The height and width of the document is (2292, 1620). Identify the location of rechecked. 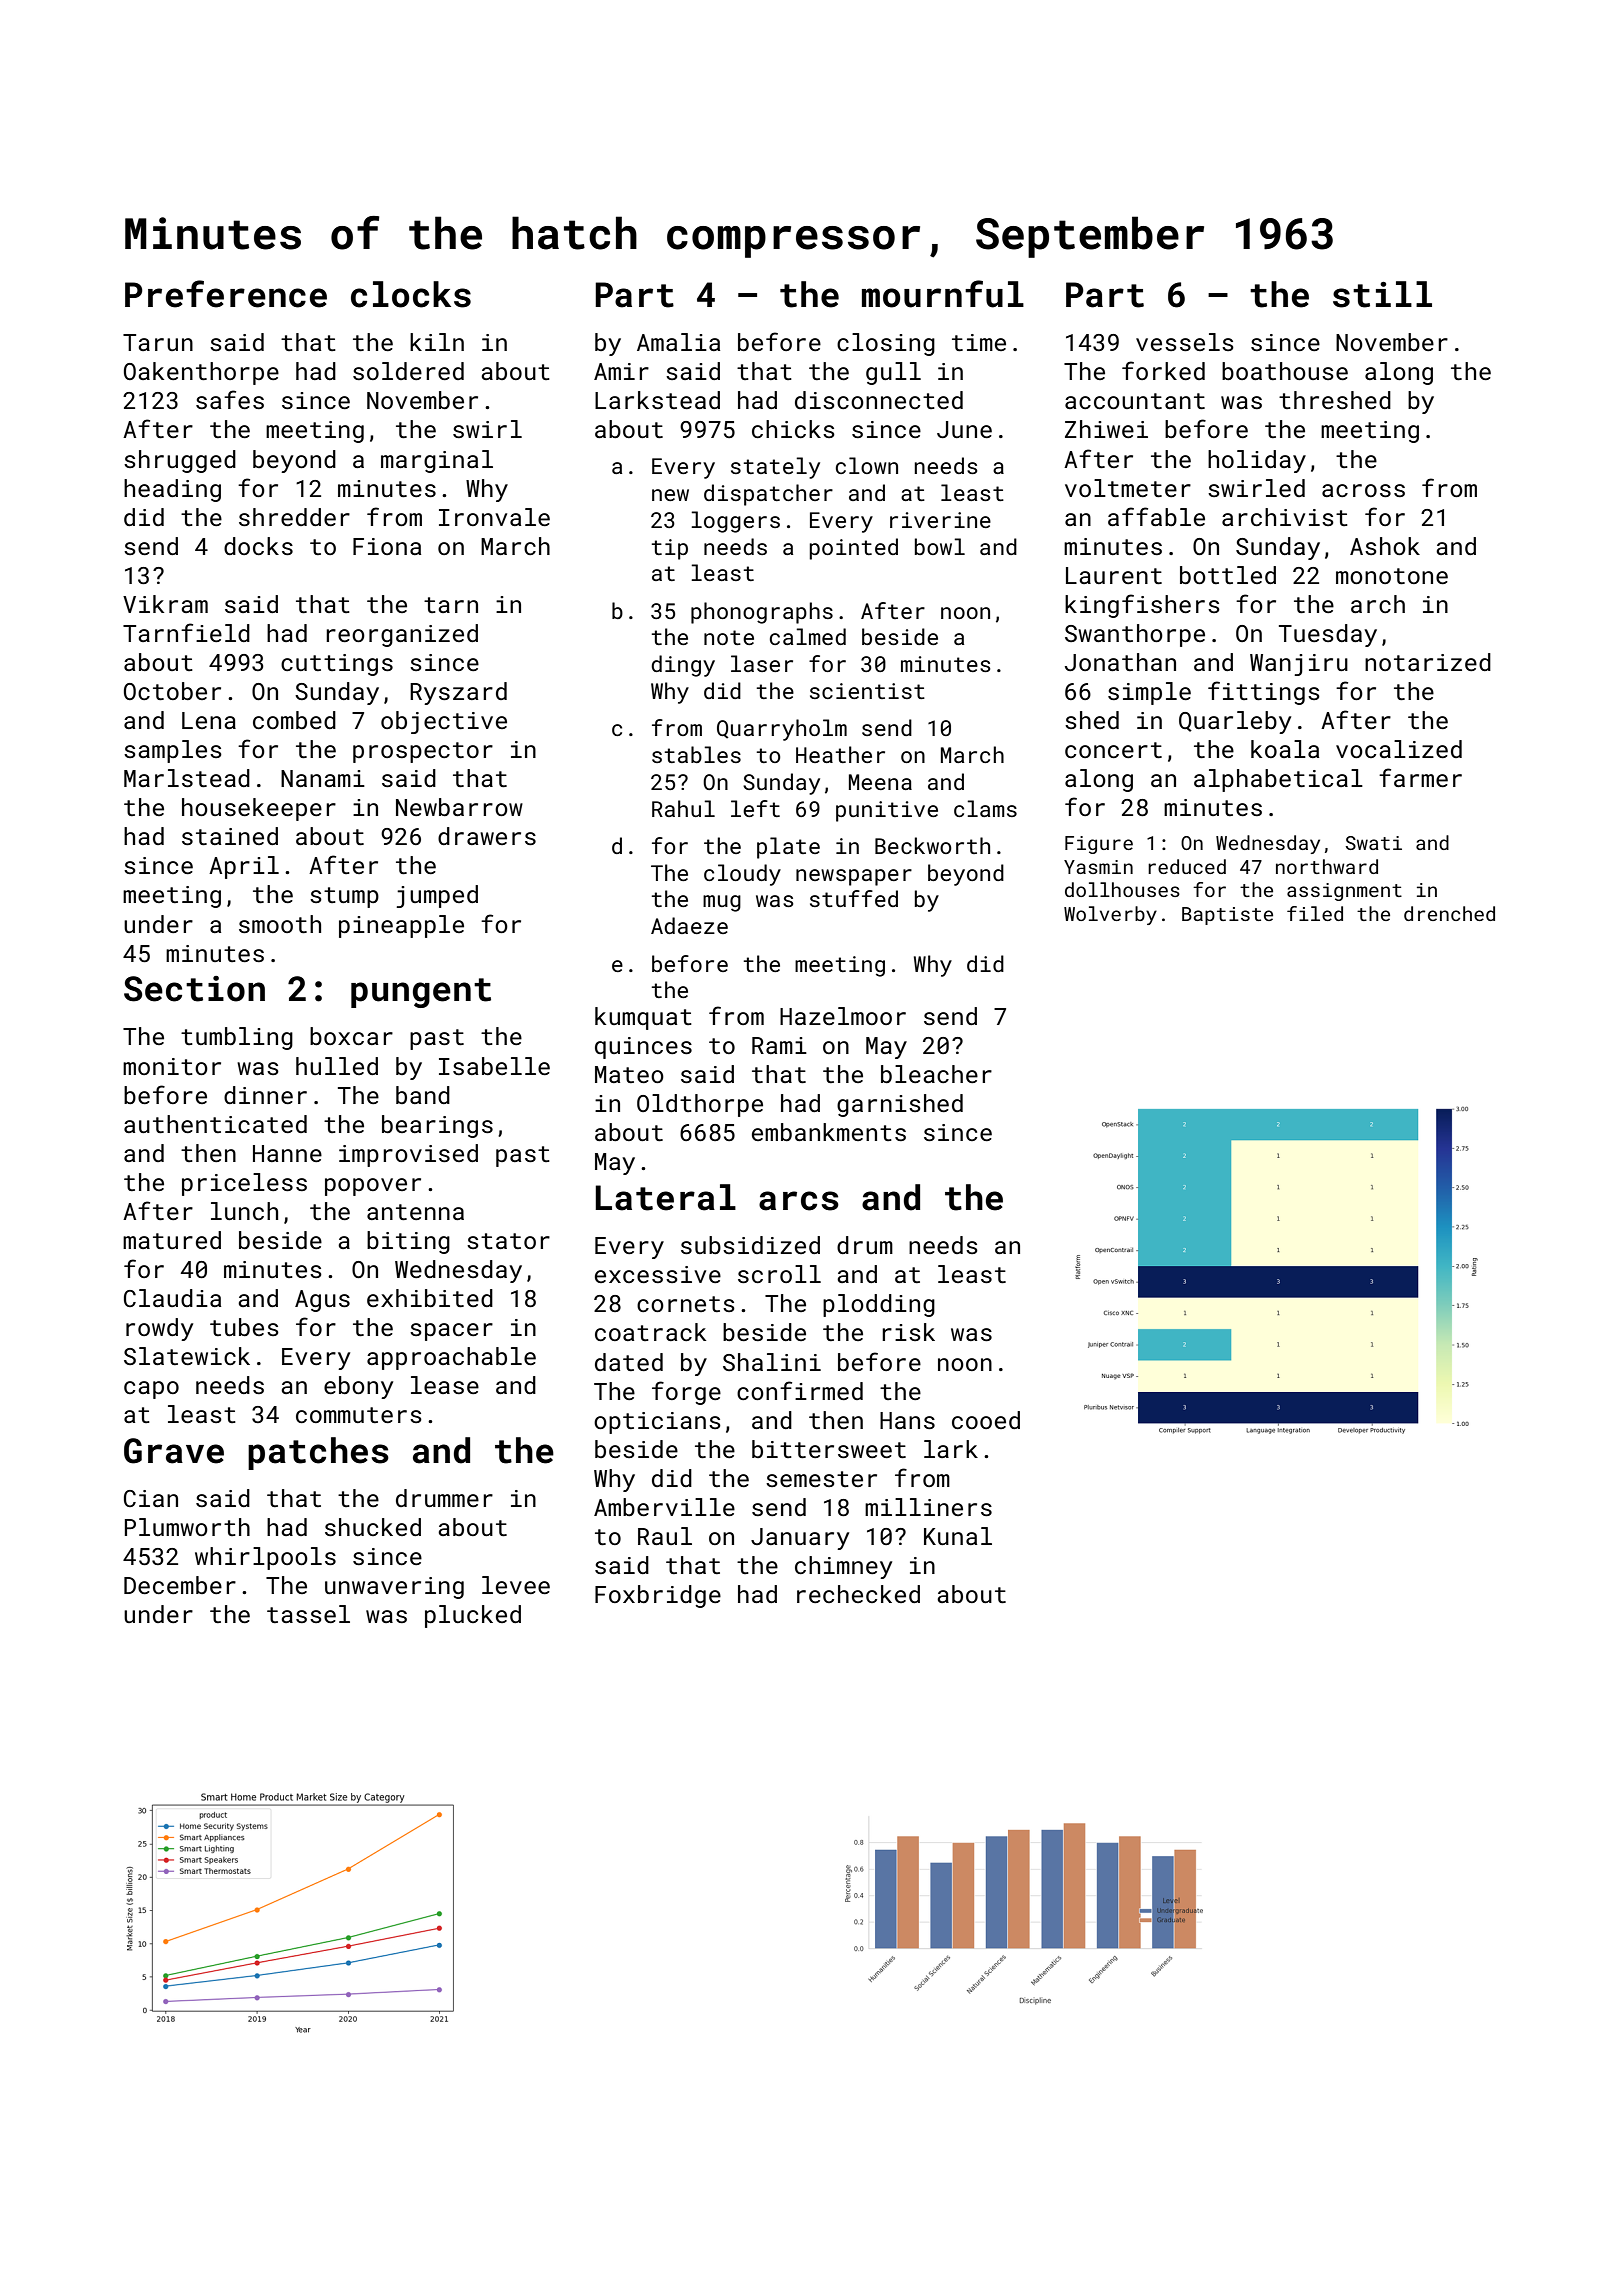
(858, 1594).
